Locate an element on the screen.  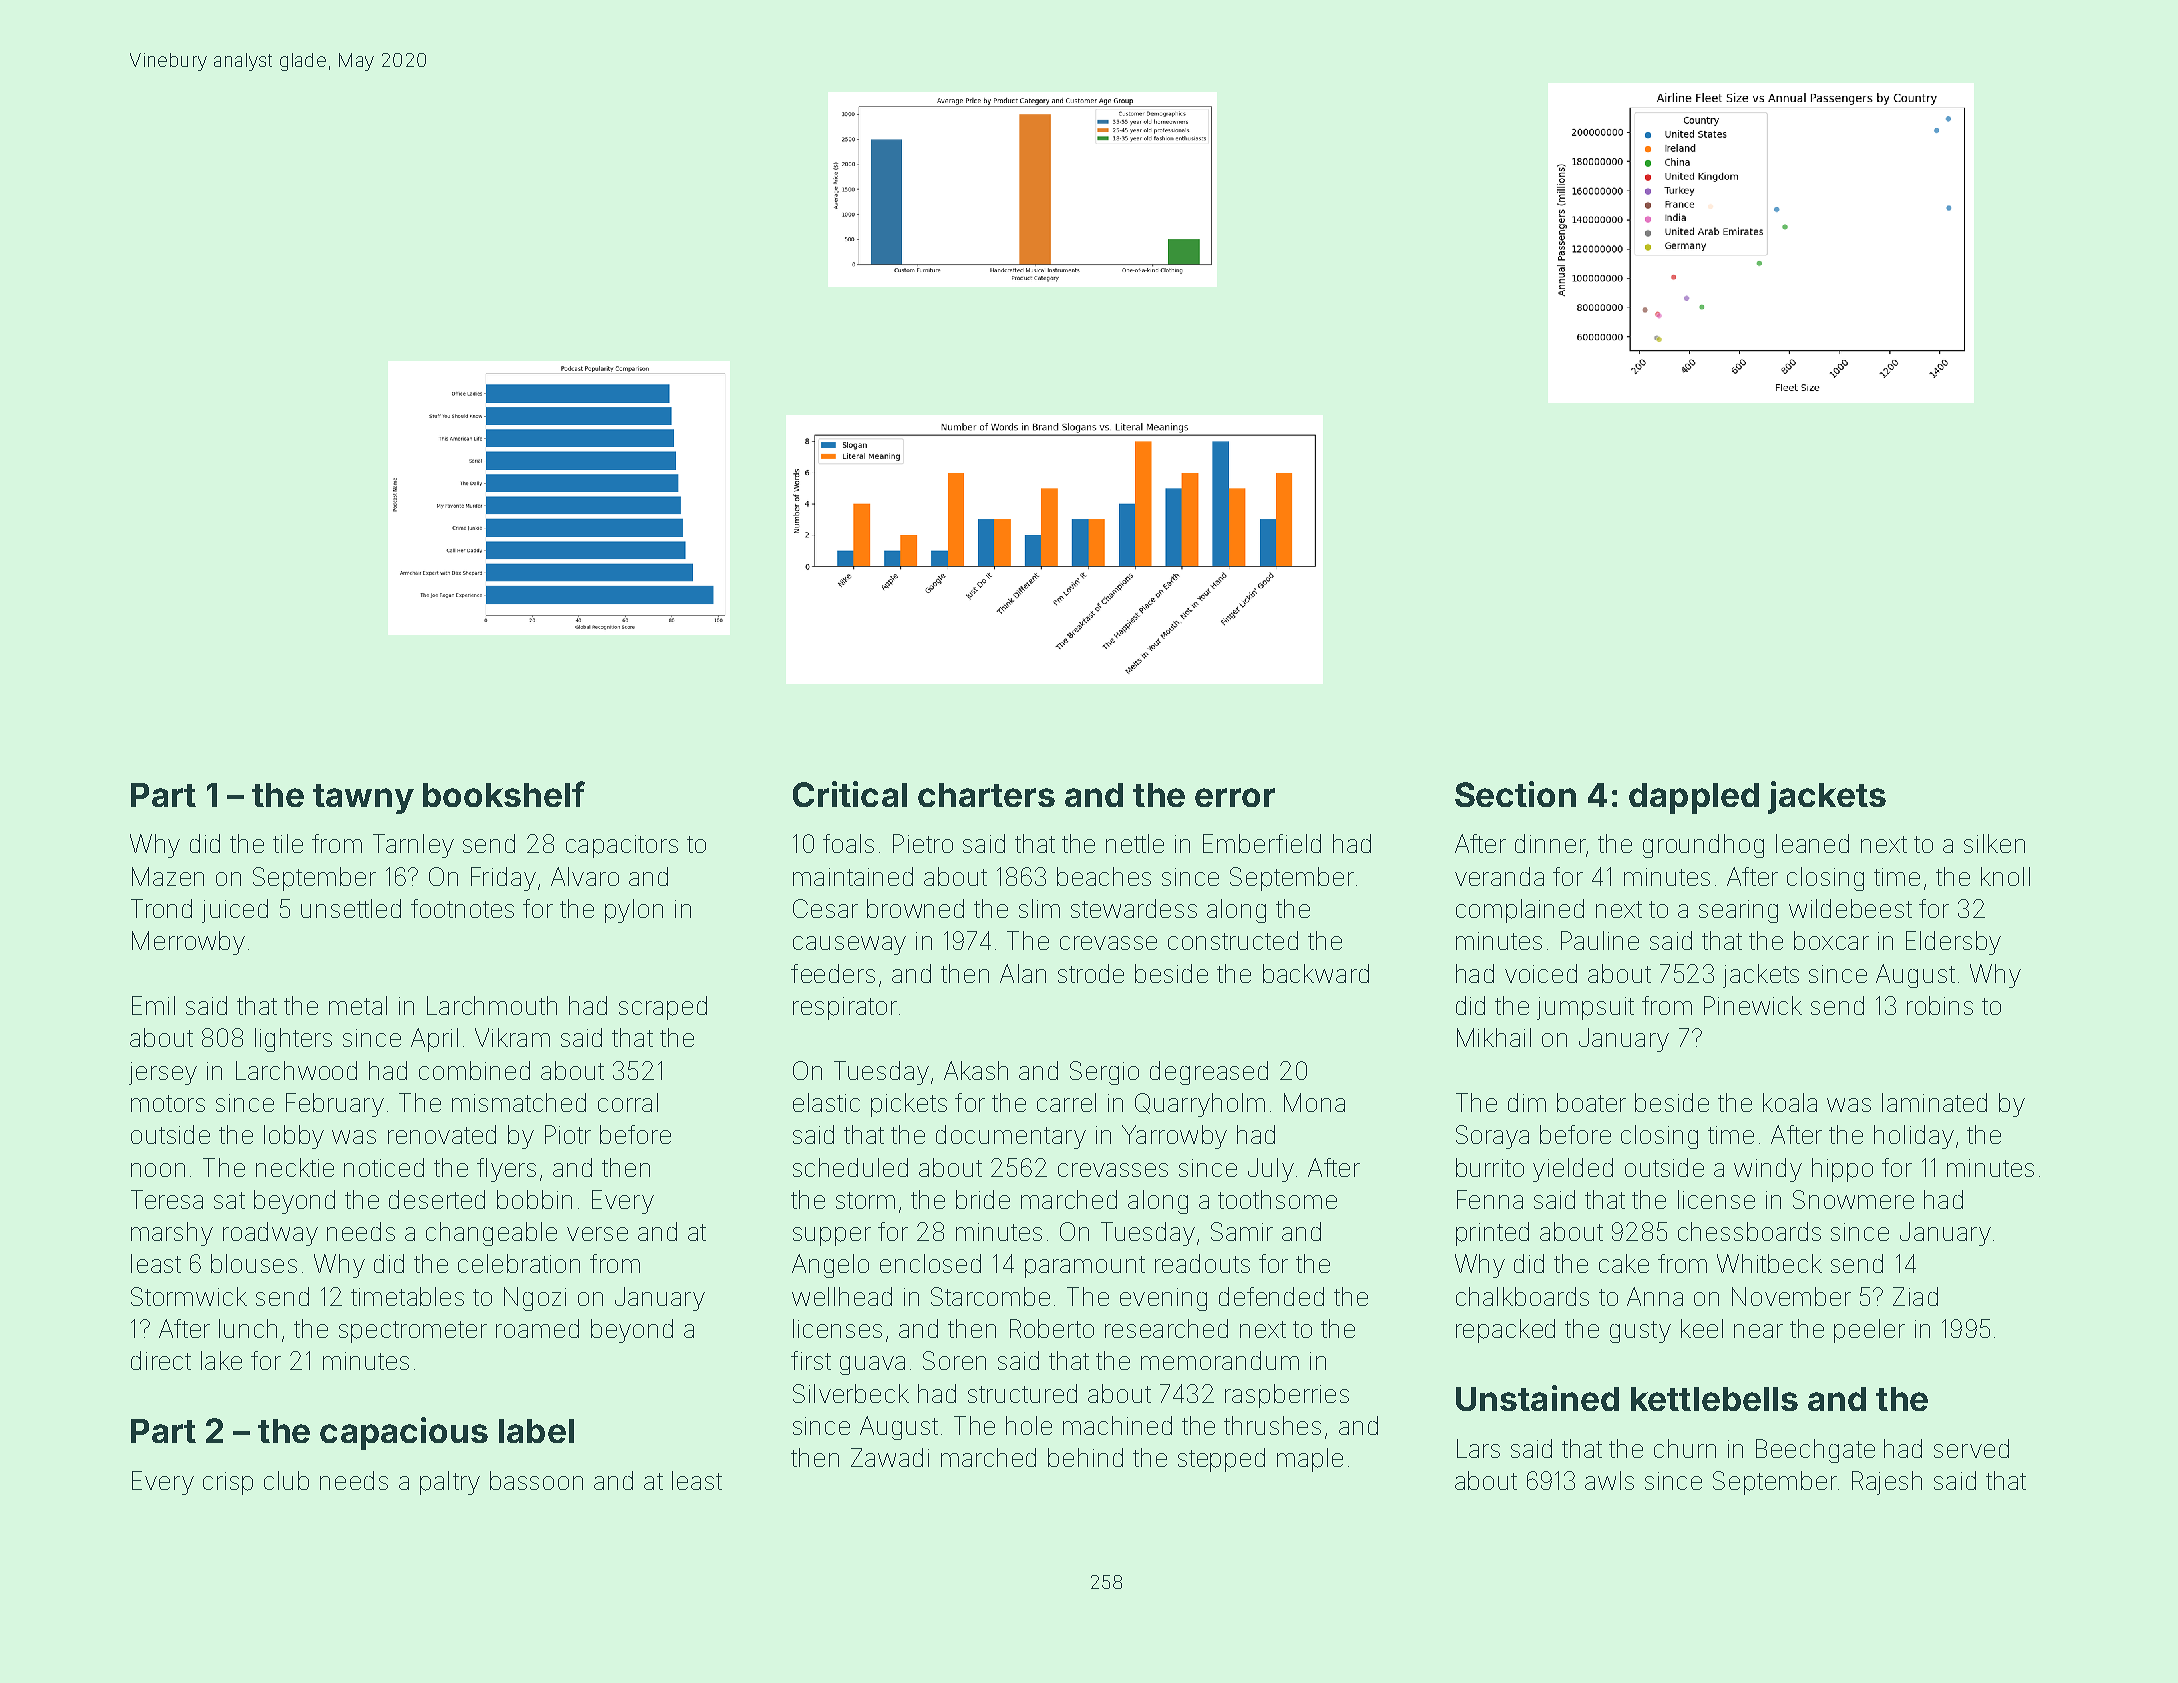
cake is located at coordinates (1624, 1263).
